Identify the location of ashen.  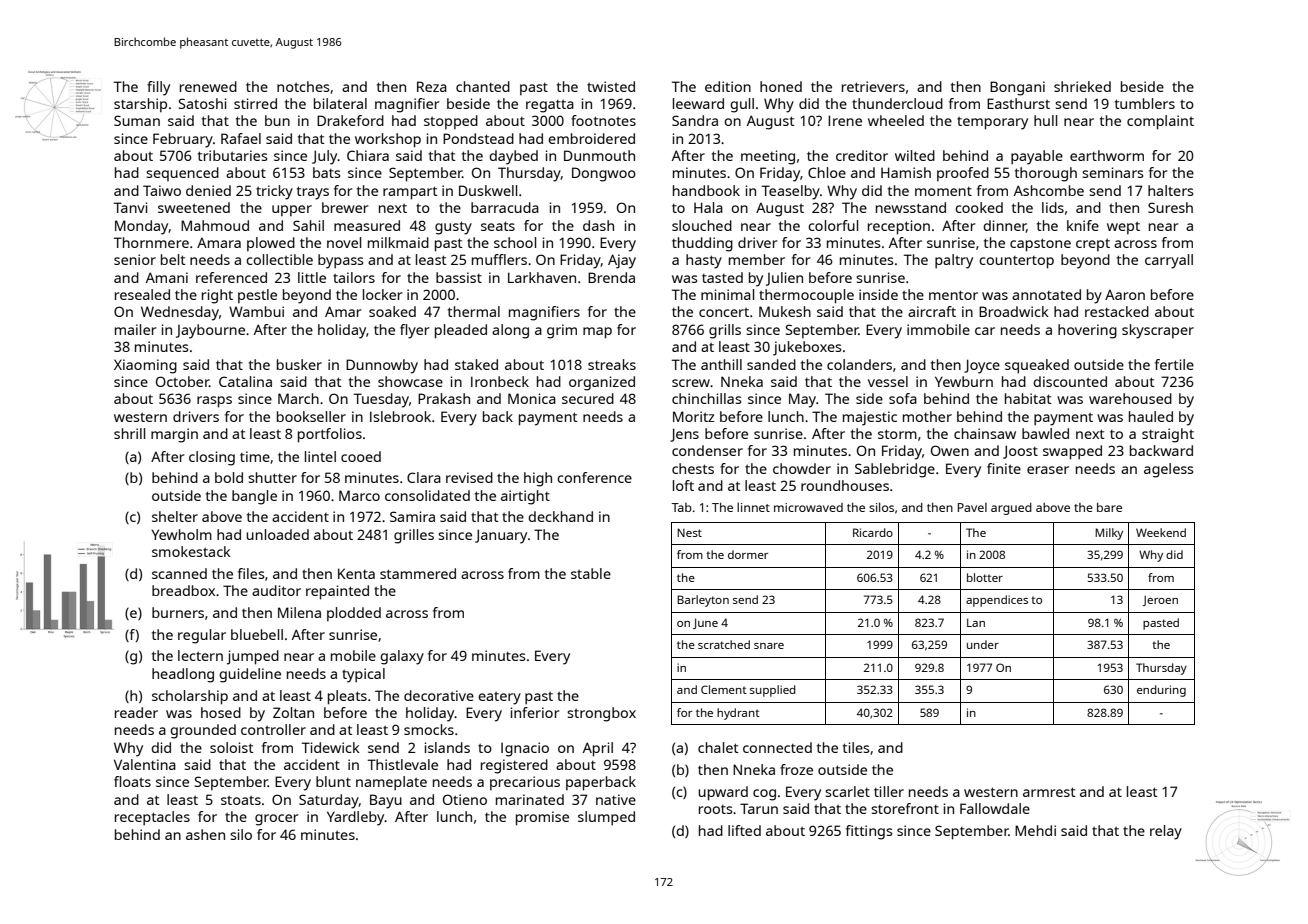
(205, 834).
